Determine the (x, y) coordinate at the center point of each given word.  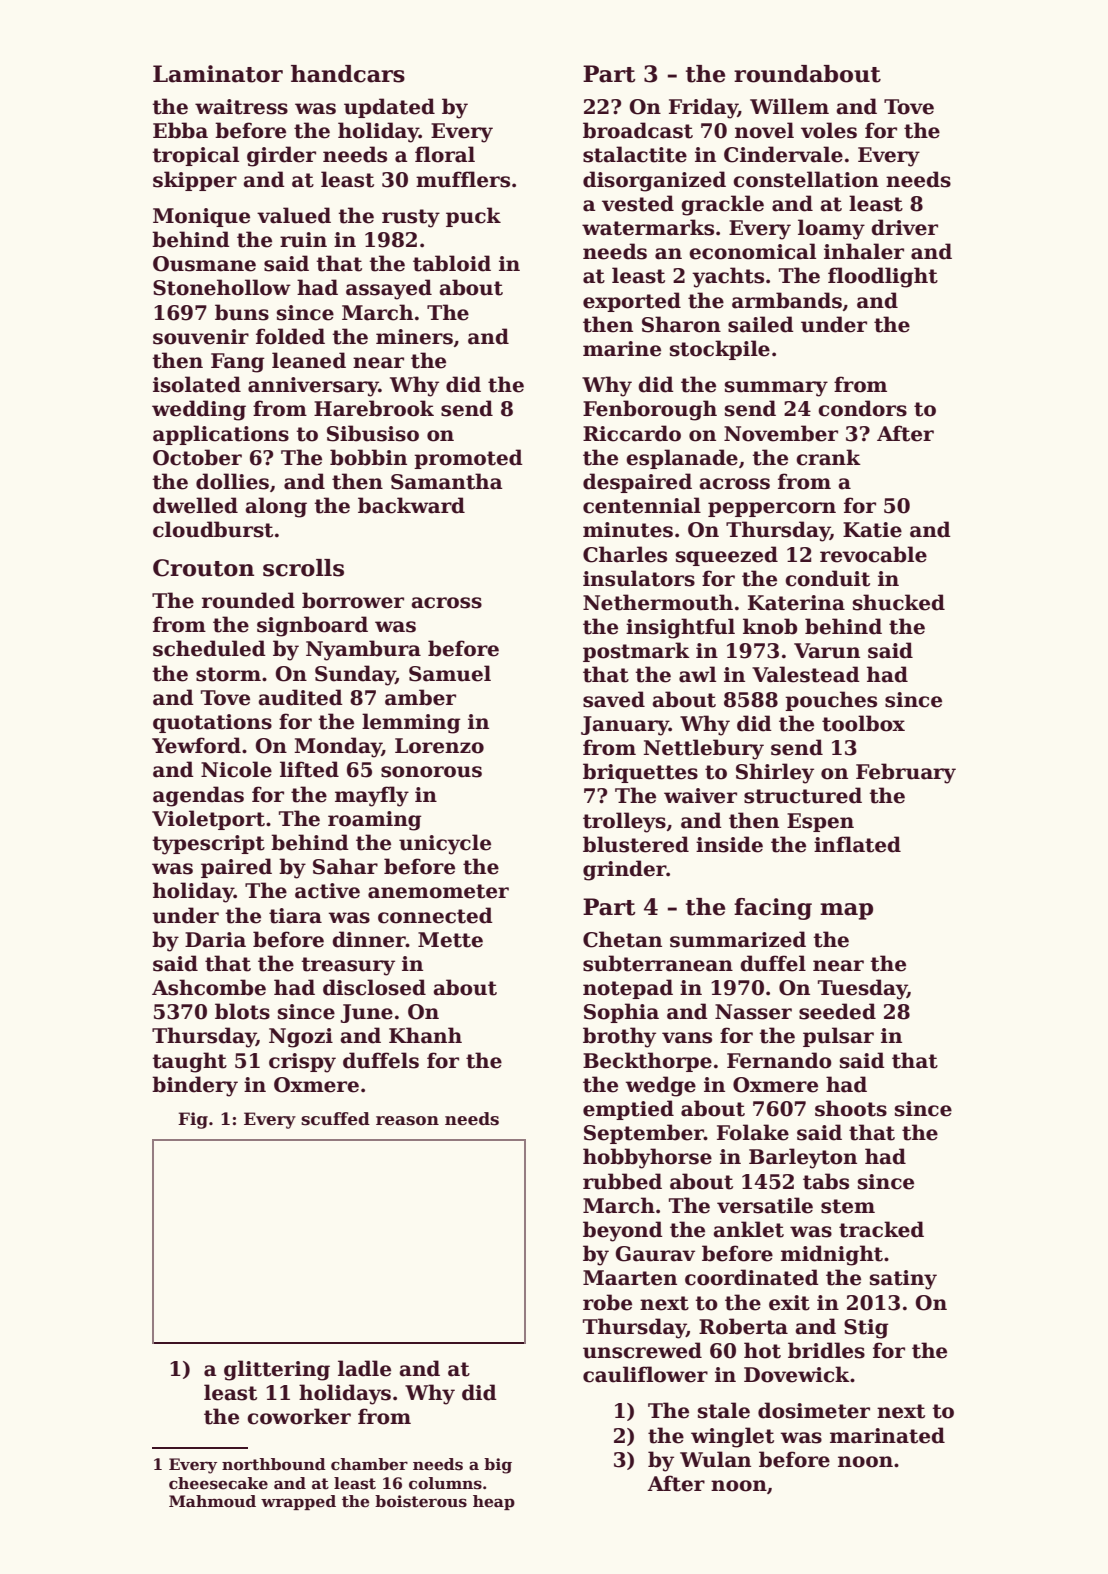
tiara (295, 916)
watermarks (648, 227)
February (906, 773)
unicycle (445, 844)
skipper (195, 181)
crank (828, 457)
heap (494, 1502)
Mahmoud (212, 1501)
